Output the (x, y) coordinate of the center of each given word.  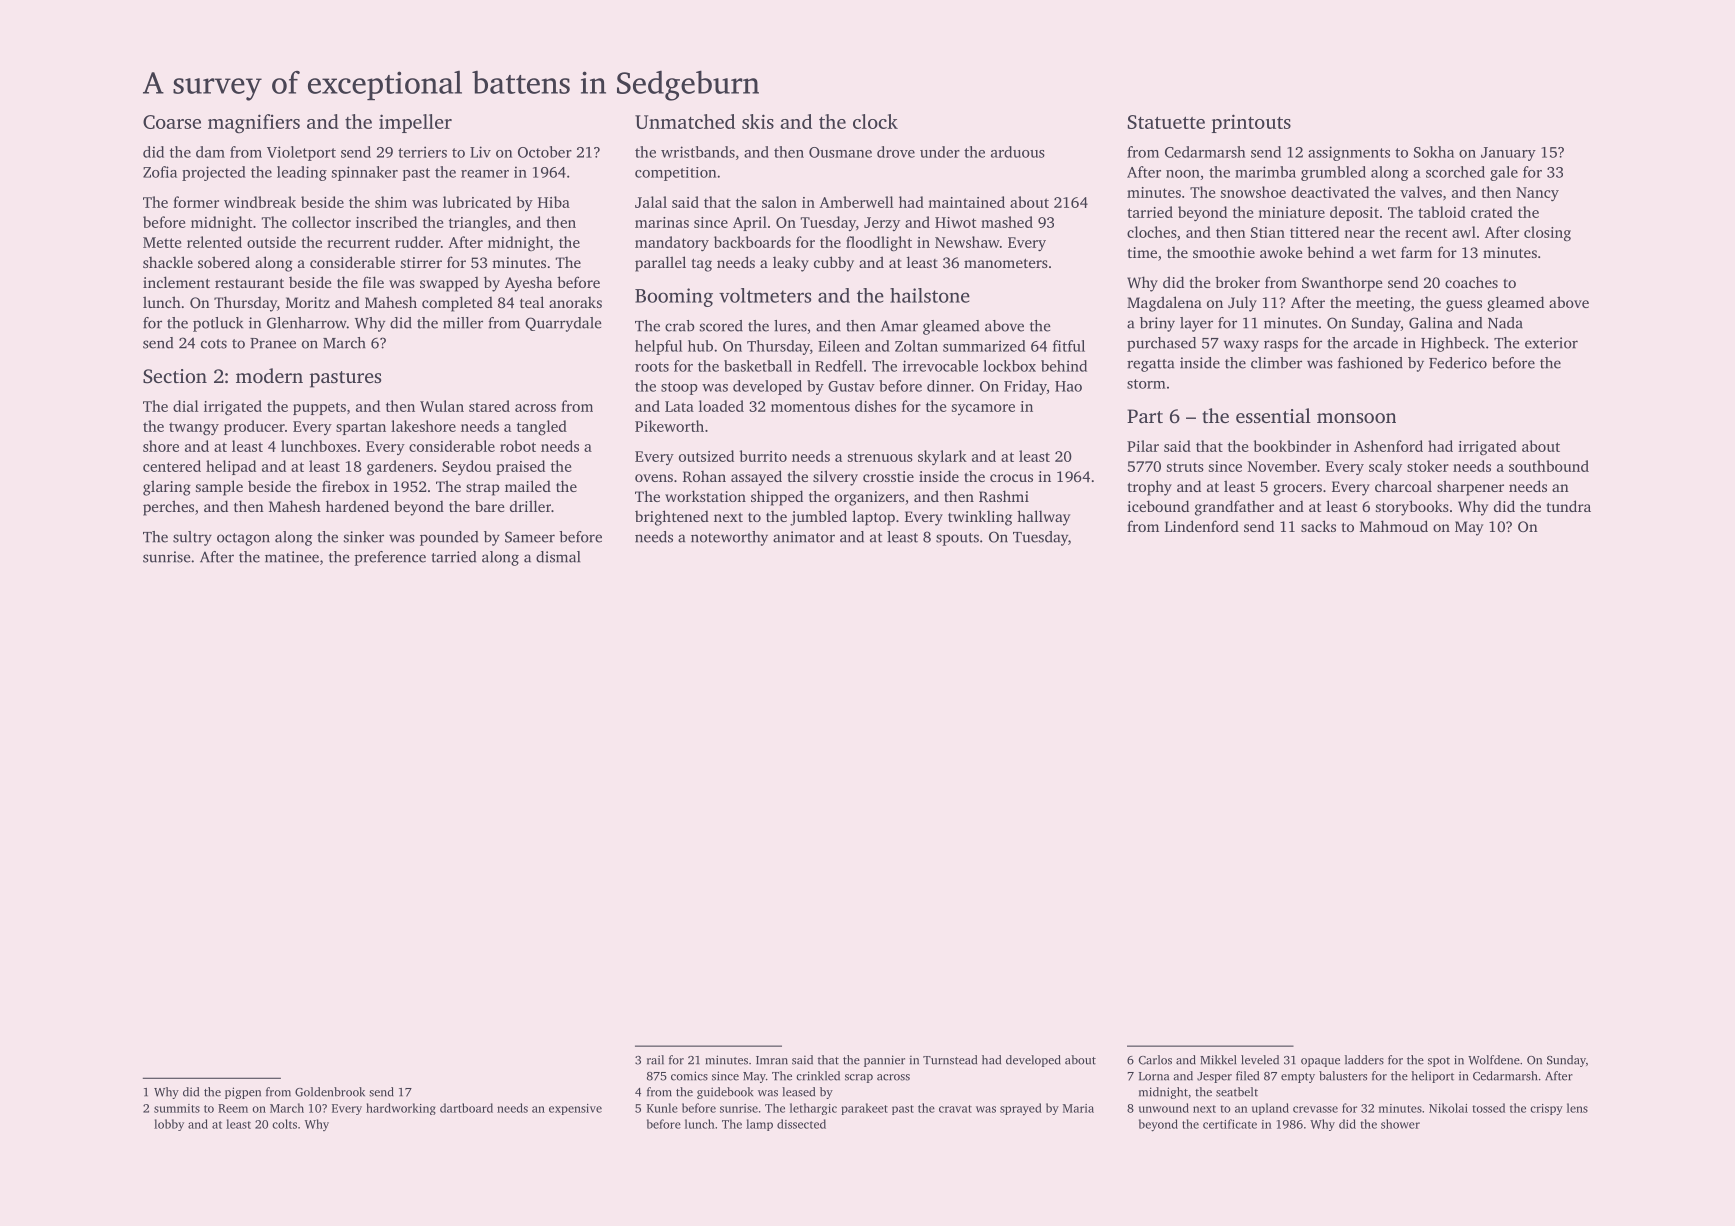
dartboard (466, 1108)
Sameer (530, 537)
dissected (801, 1124)
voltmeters (765, 295)
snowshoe (1253, 192)
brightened (672, 518)
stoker (1428, 466)
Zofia (160, 172)
